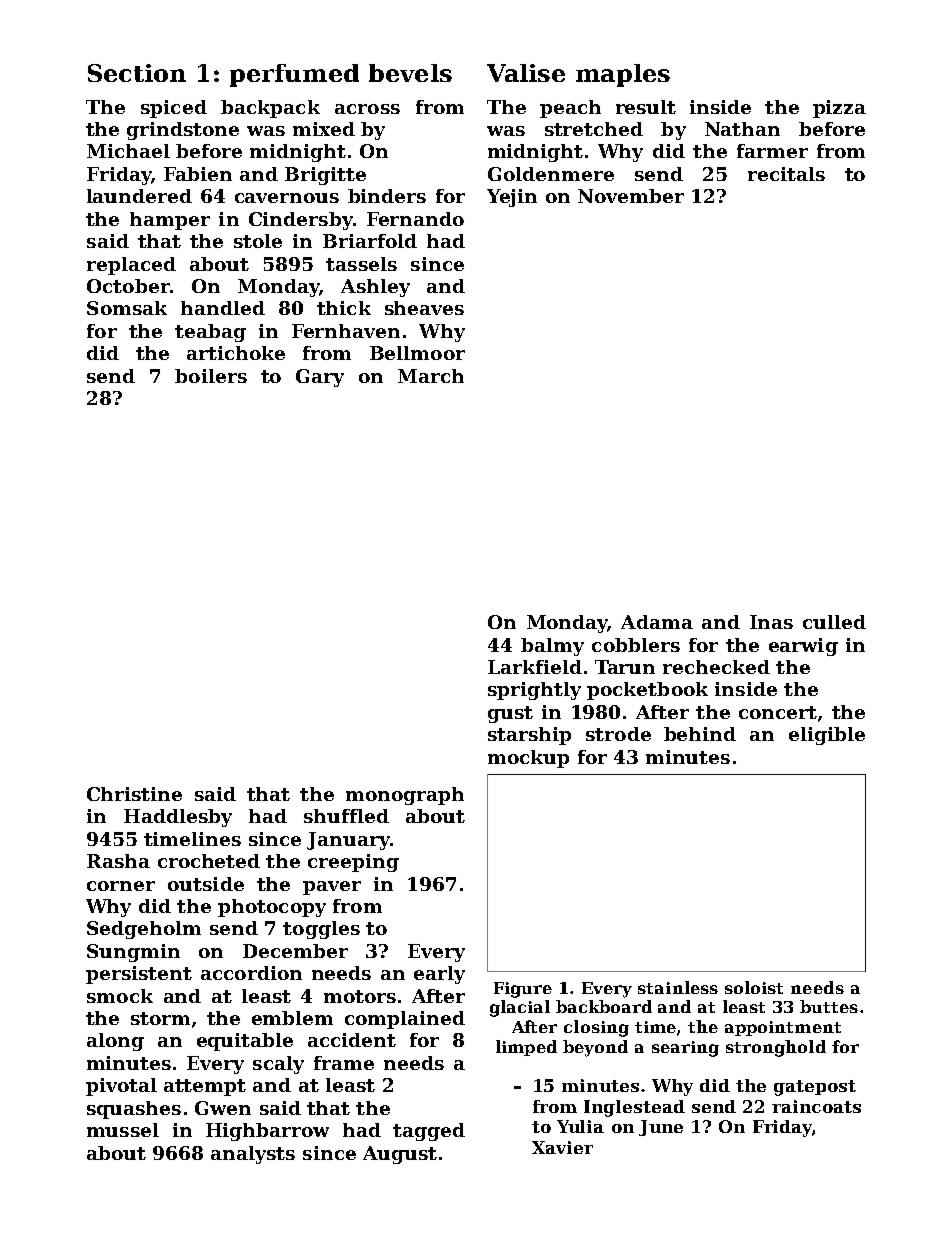 This document has height=1233, width=952. I want to click on December, so click(295, 951).
